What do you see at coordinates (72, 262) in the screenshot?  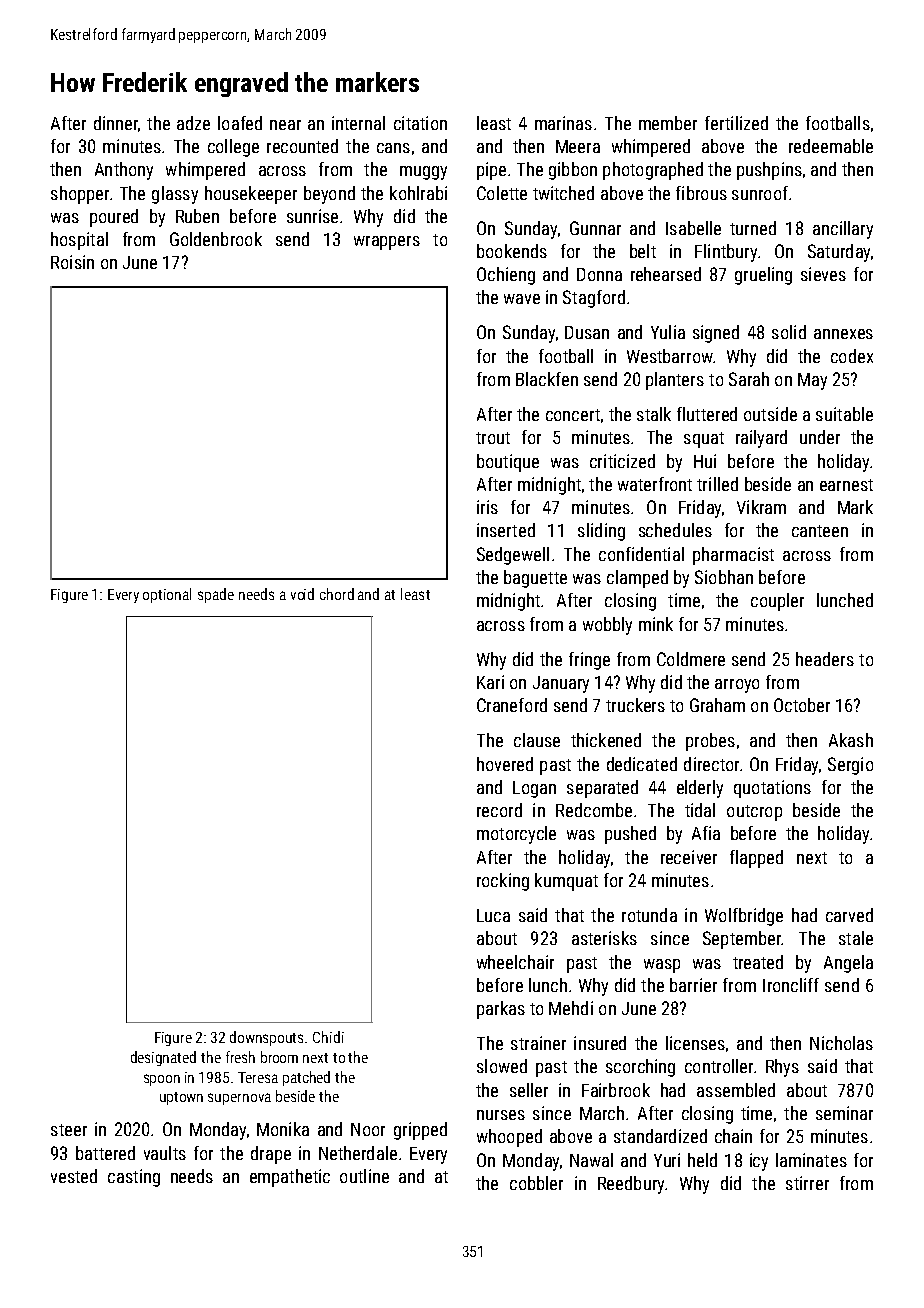 I see `Roisin` at bounding box center [72, 262].
